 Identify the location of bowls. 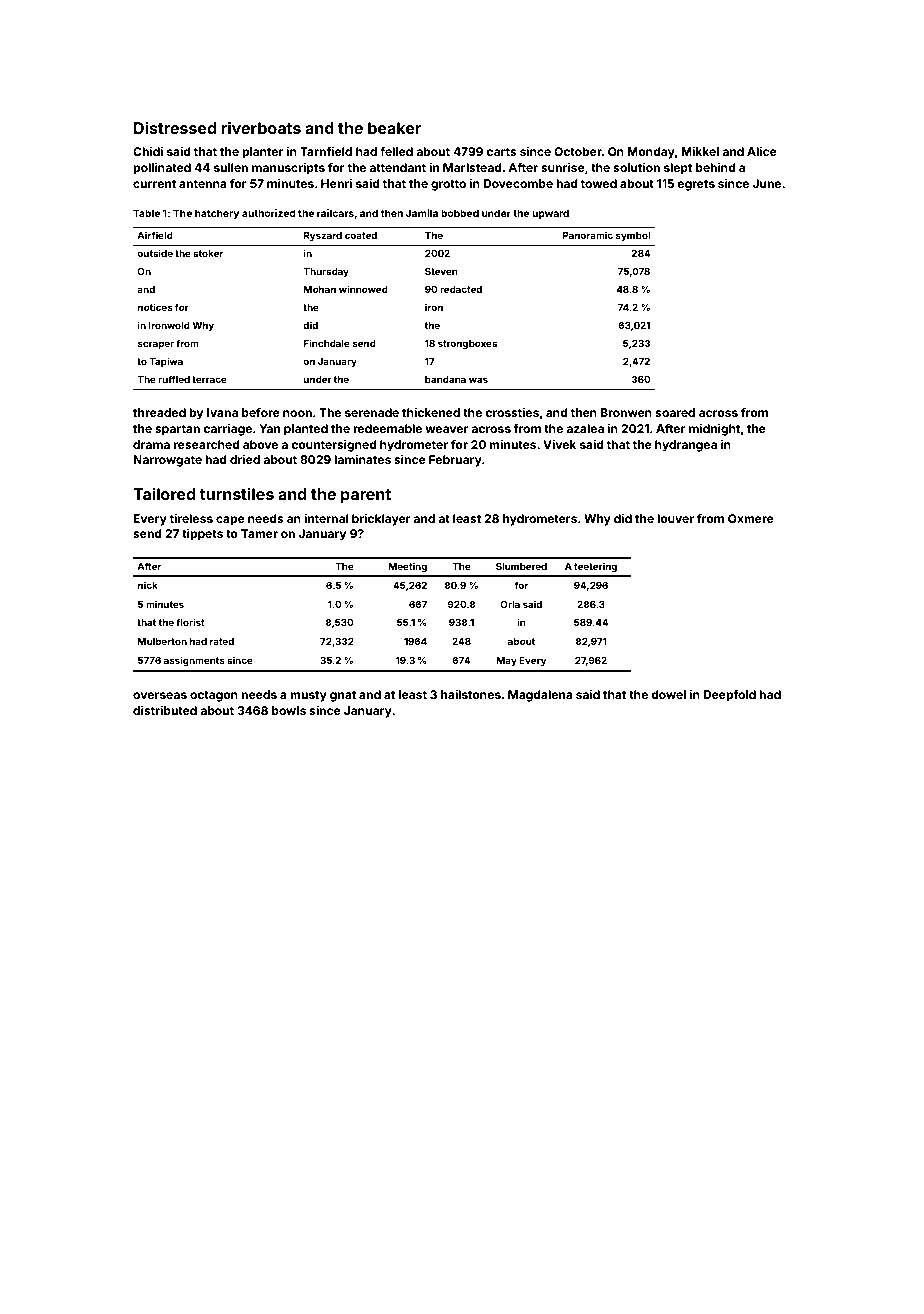
(289, 710).
